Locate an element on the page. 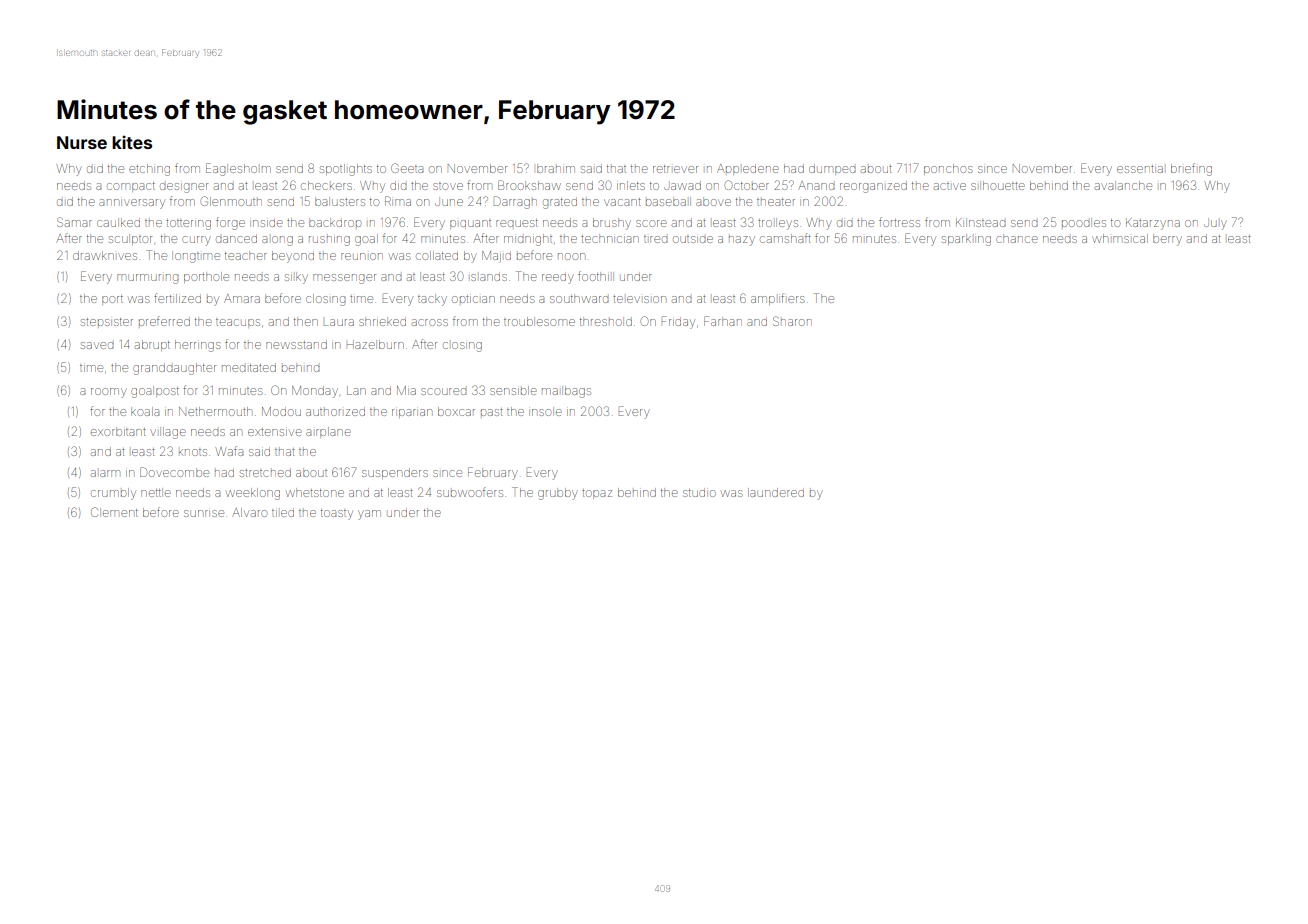 This page has width=1308, height=924. meditated is located at coordinates (249, 367).
